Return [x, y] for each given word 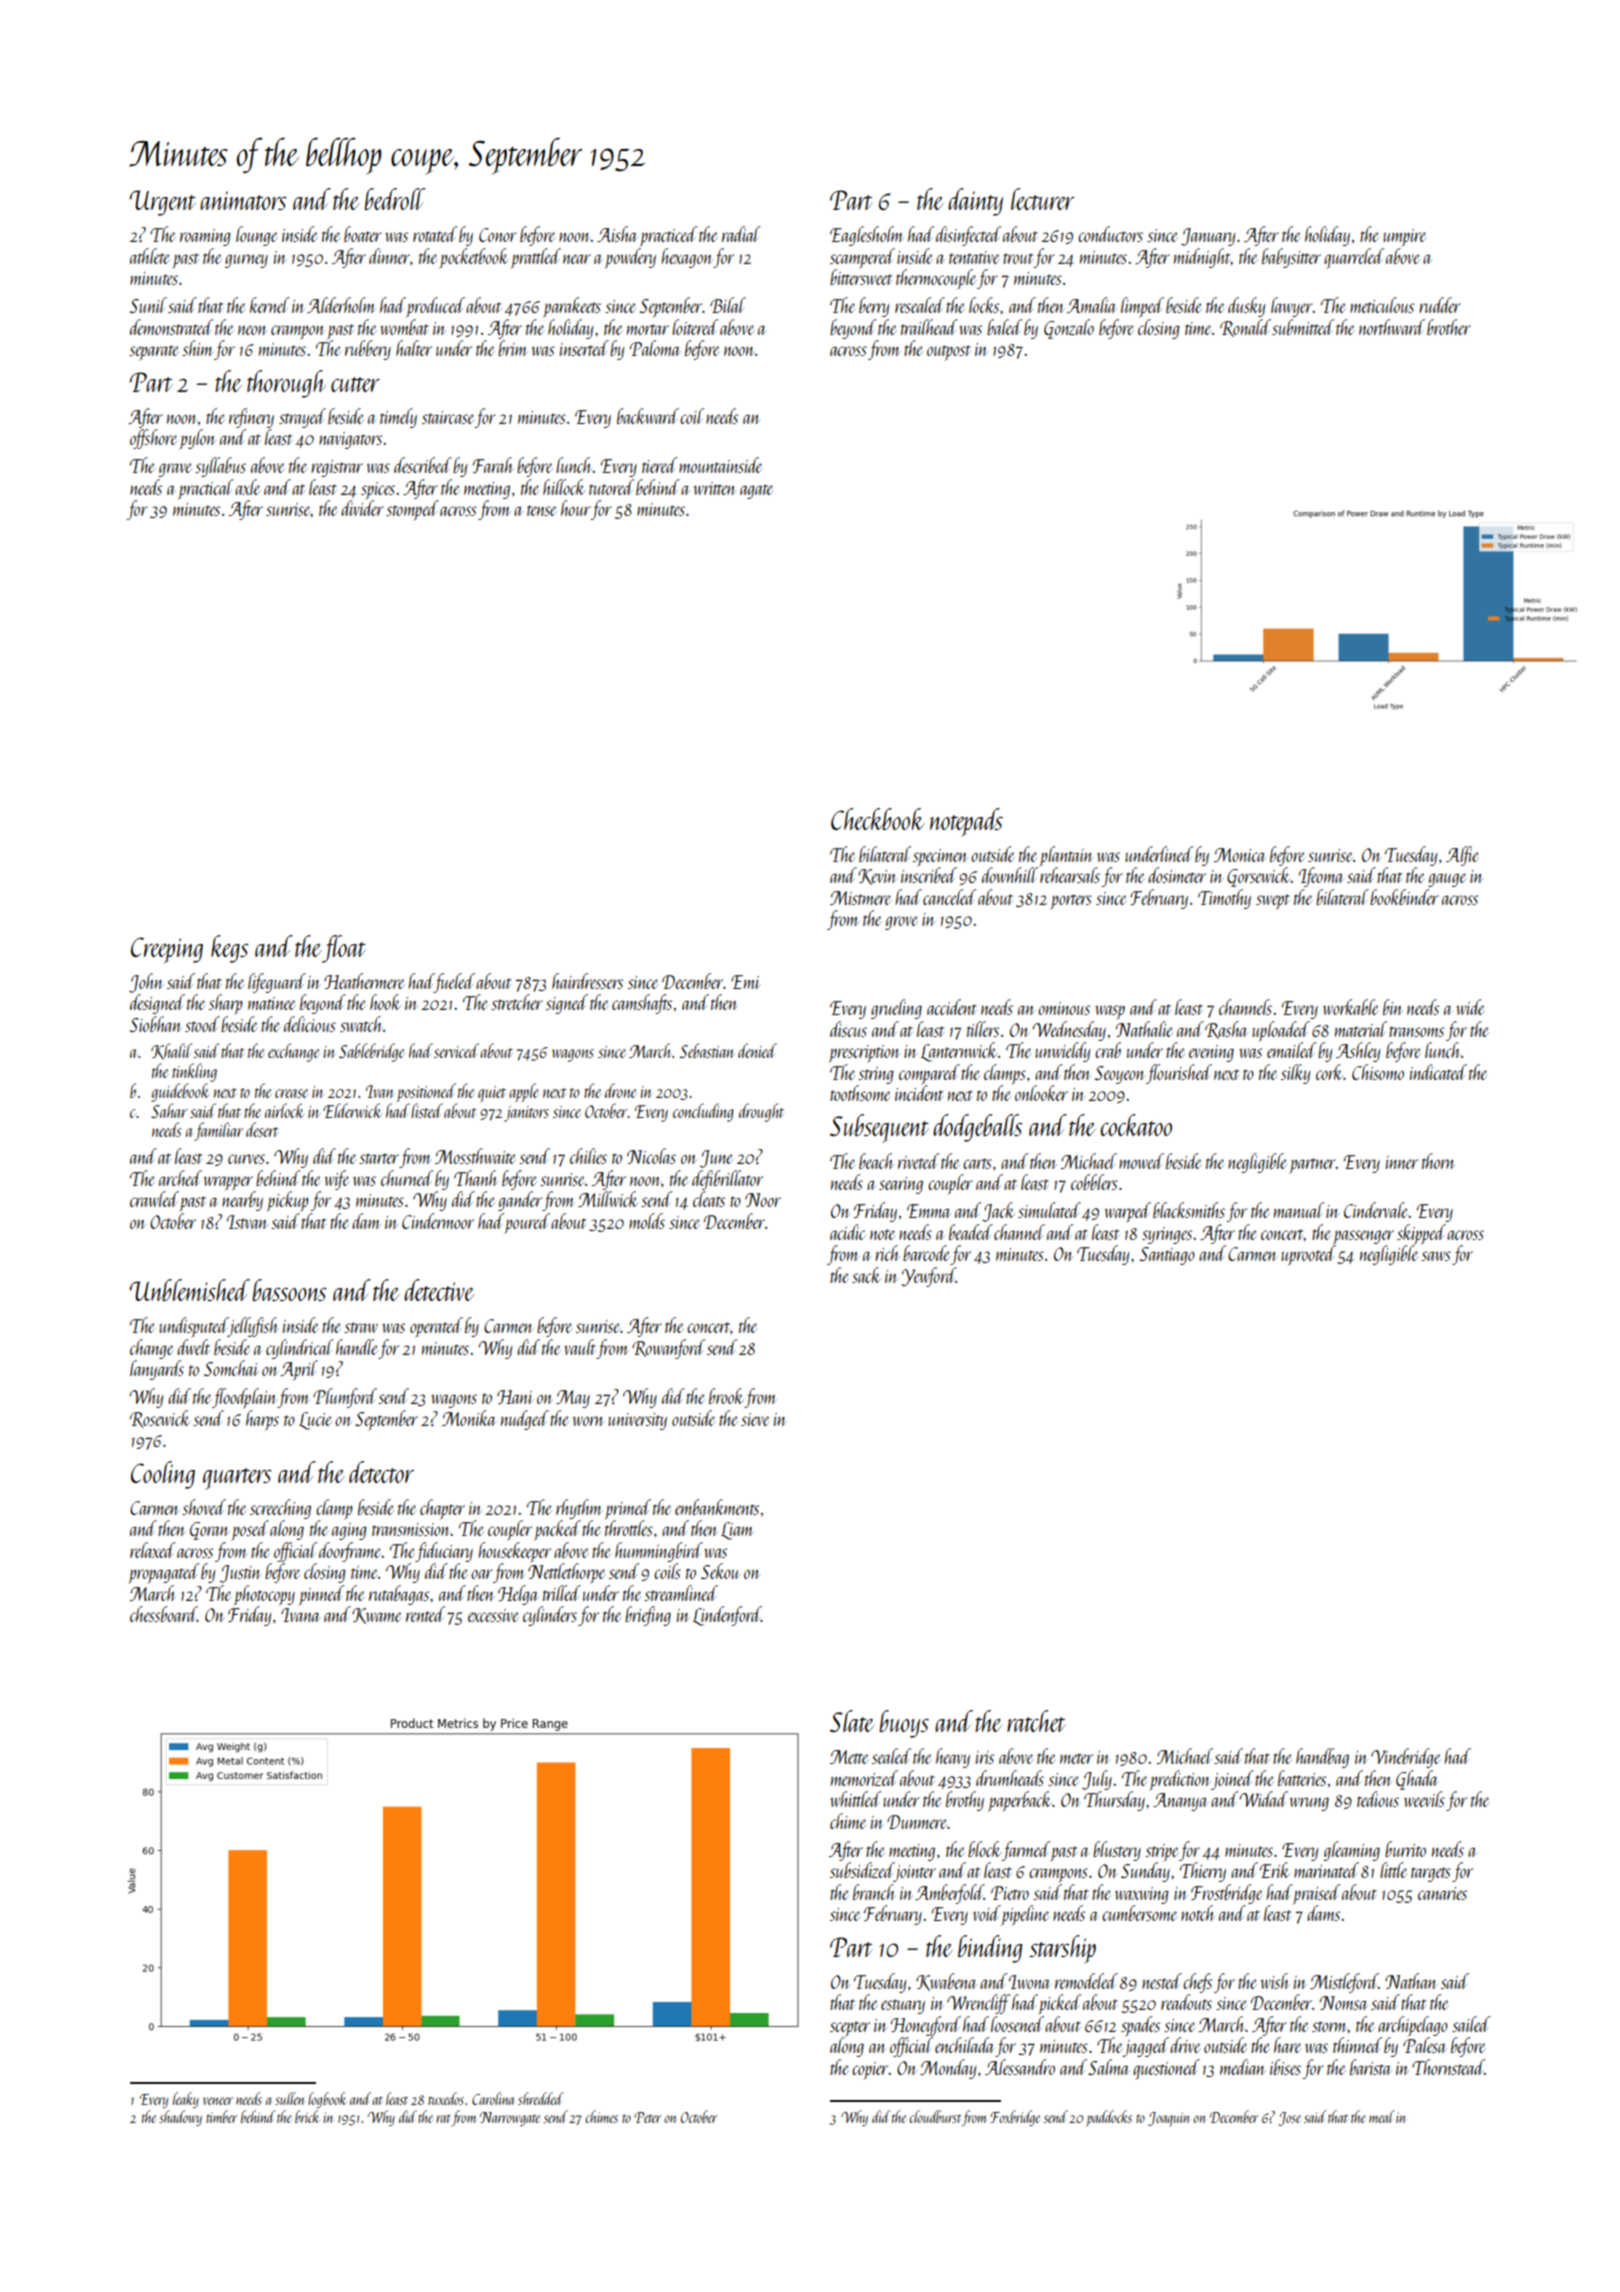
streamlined [681, 1593]
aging [349, 1531]
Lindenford [727, 1616]
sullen [290, 2098]
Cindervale [1376, 1210]
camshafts [642, 1004]
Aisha [617, 234]
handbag [1322, 1758]
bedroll [394, 199]
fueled [454, 983]
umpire [1404, 238]
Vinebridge [1406, 1758]
